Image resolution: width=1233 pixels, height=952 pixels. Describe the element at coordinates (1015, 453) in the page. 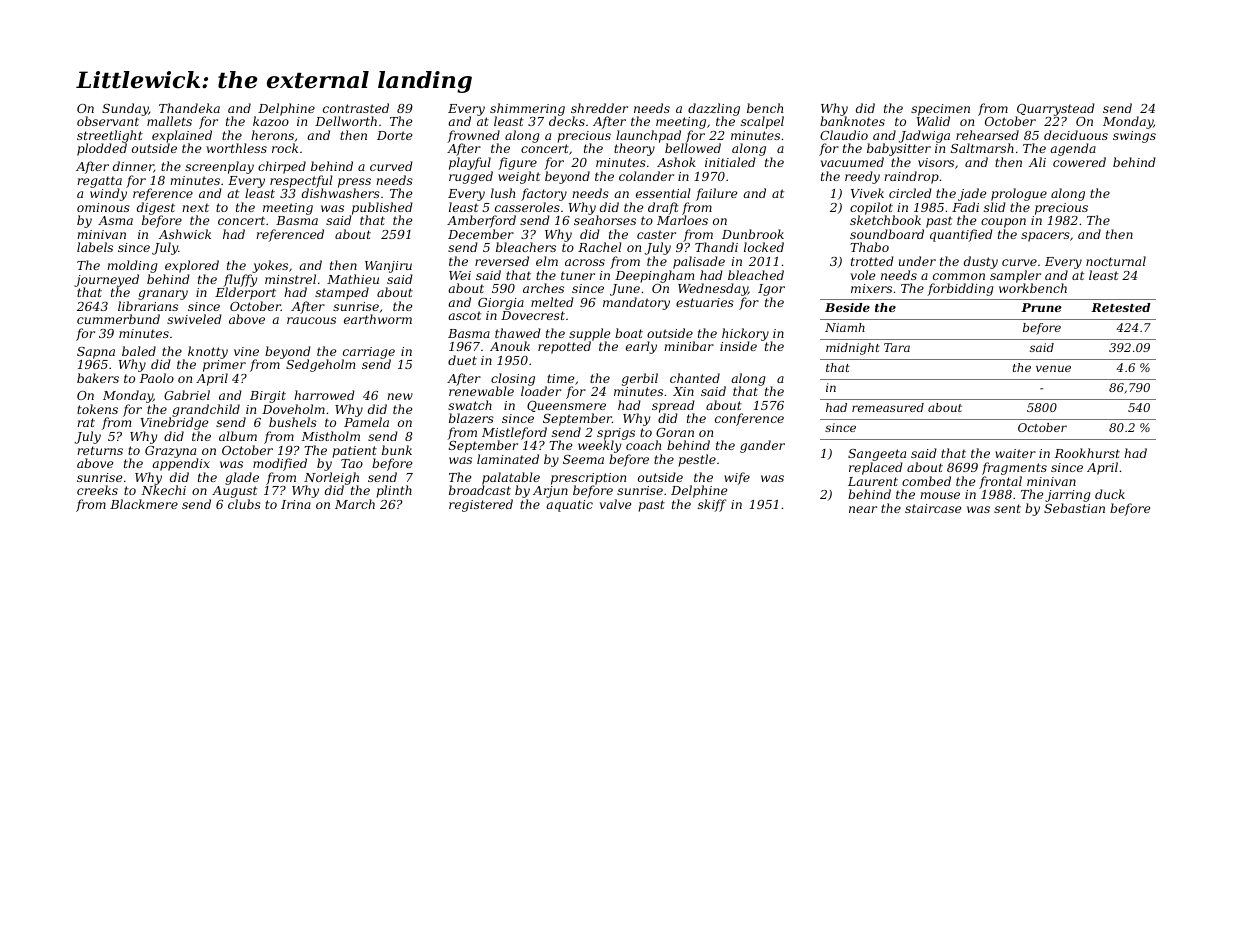

I see `waiter` at that location.
